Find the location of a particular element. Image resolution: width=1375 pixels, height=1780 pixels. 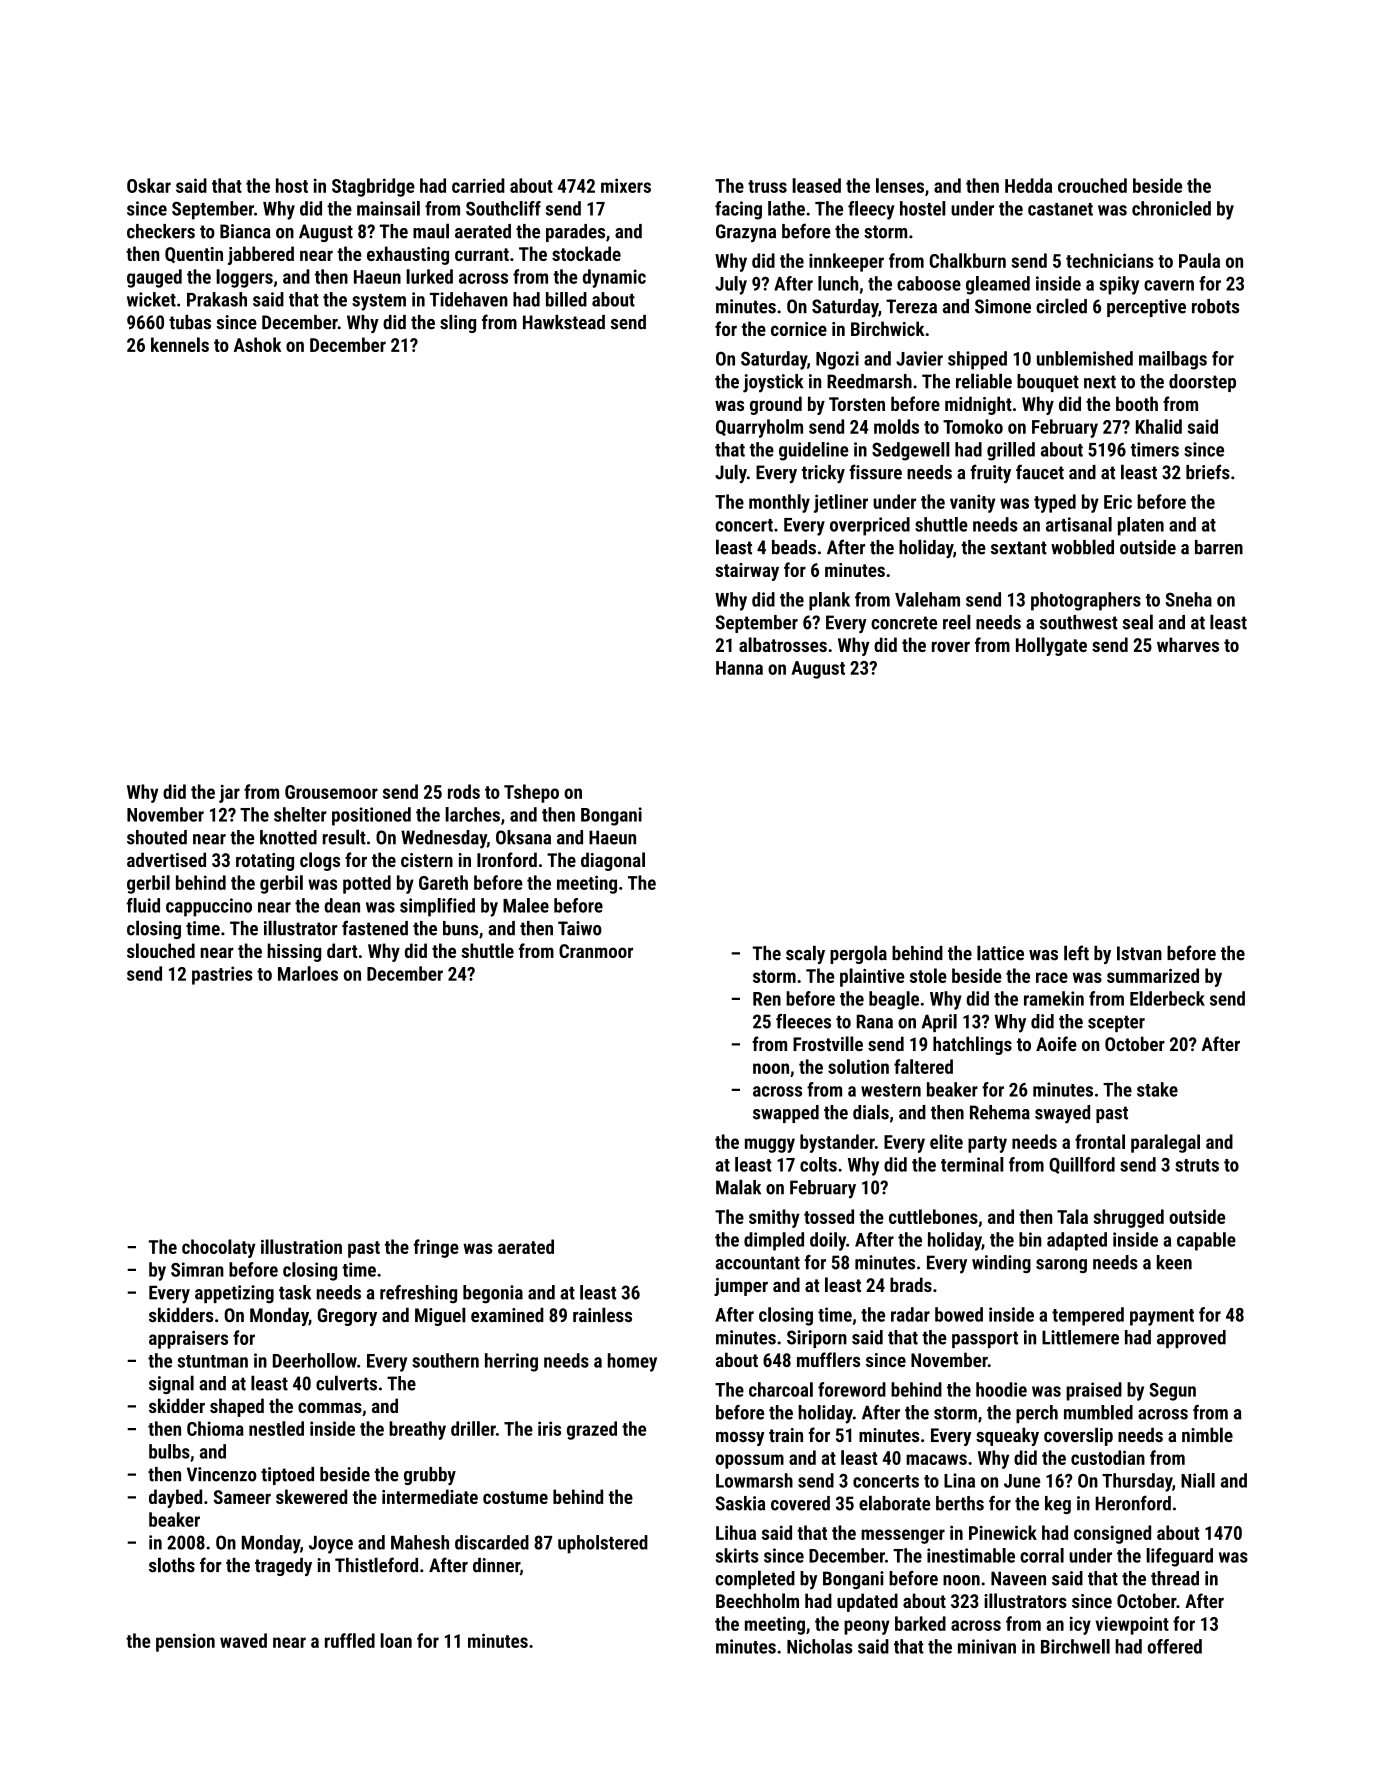

lurked is located at coordinates (429, 276).
